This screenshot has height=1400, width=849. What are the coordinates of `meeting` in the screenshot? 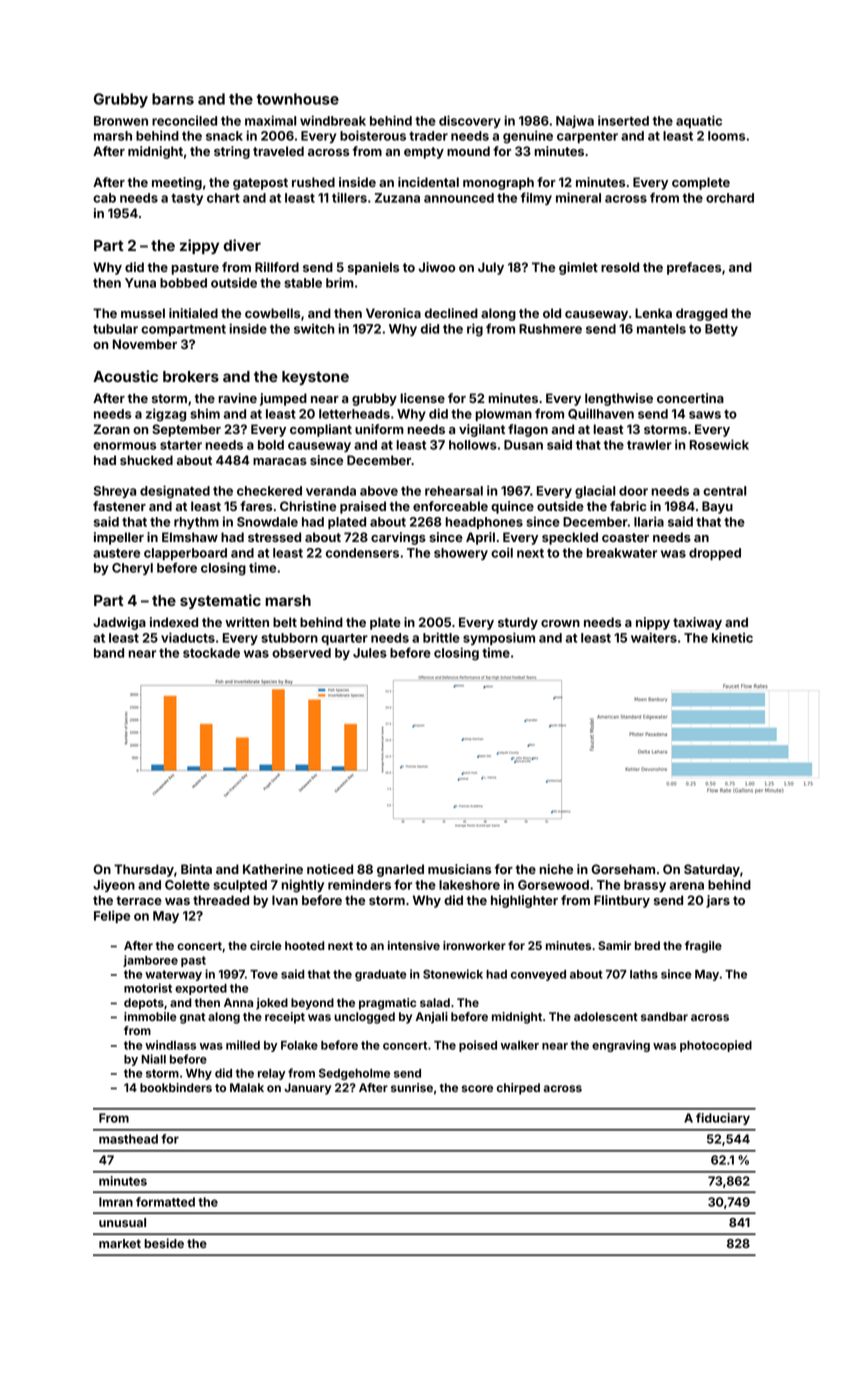 It's located at (177, 183).
